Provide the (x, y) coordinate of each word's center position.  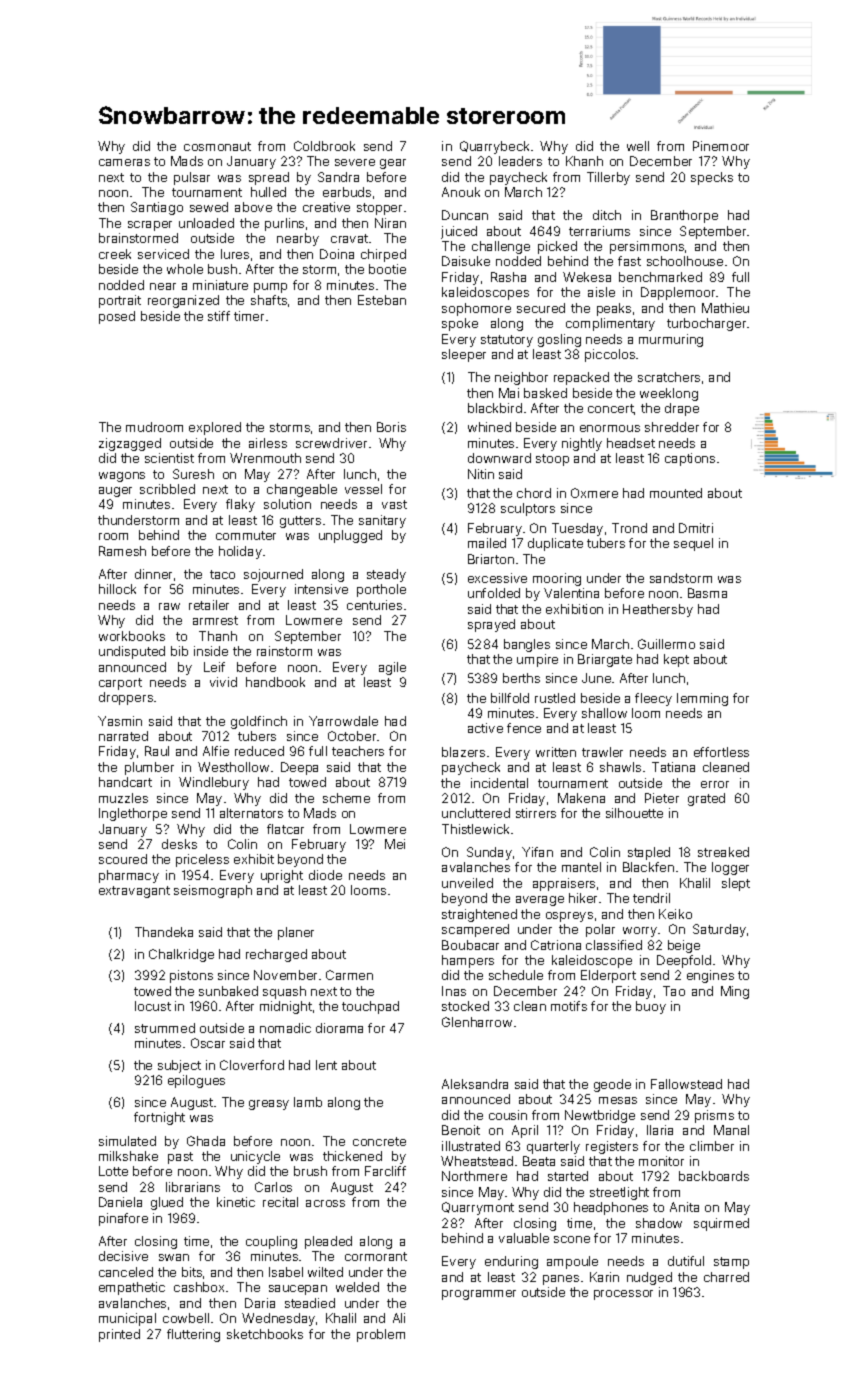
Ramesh (122, 551)
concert (611, 408)
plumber (149, 768)
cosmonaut (217, 146)
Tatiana (673, 767)
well (638, 146)
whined (489, 427)
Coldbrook (324, 146)
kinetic (236, 1202)
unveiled (467, 883)
